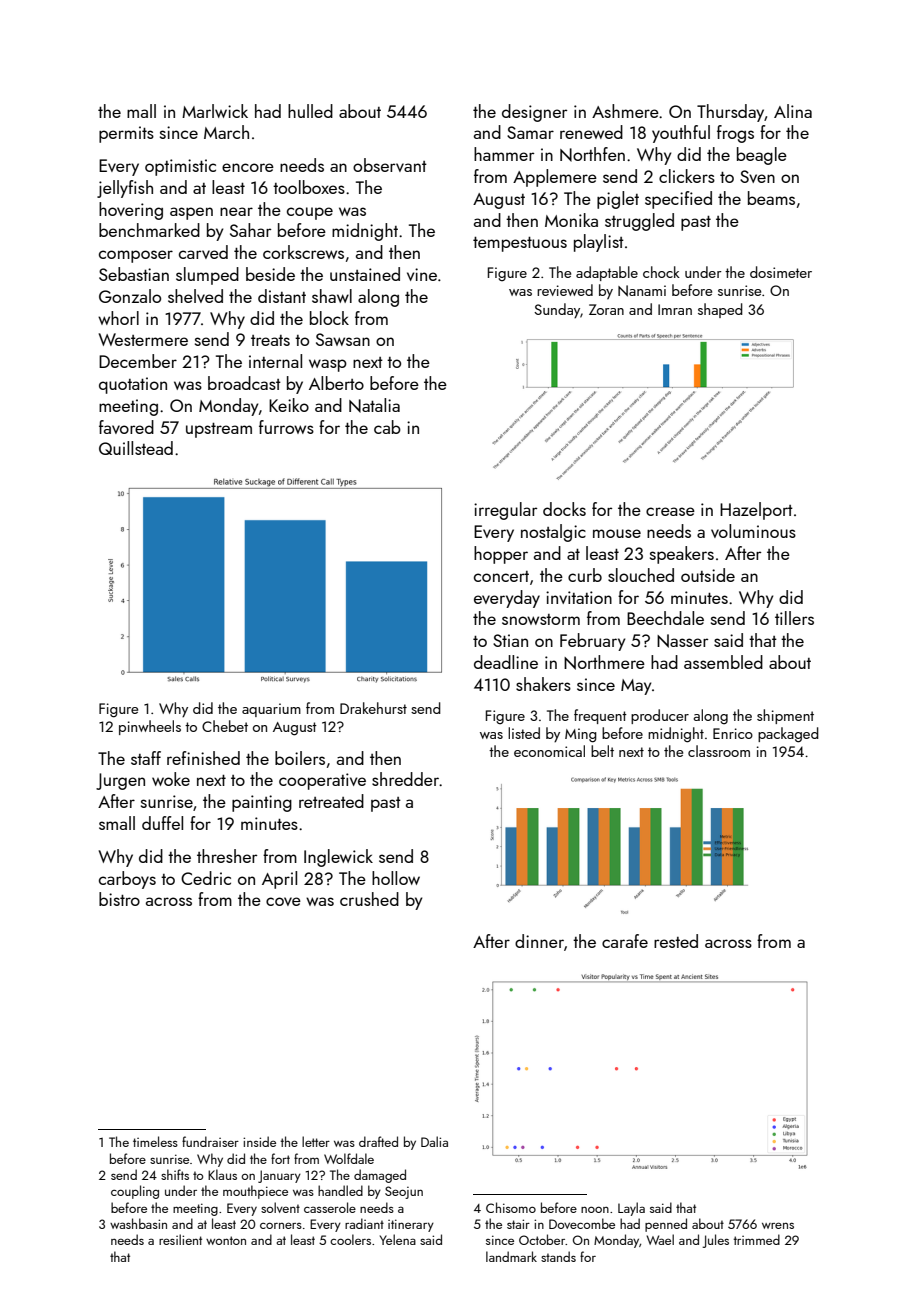 This page has width=924, height=1308. I want to click on permits, so click(126, 134).
